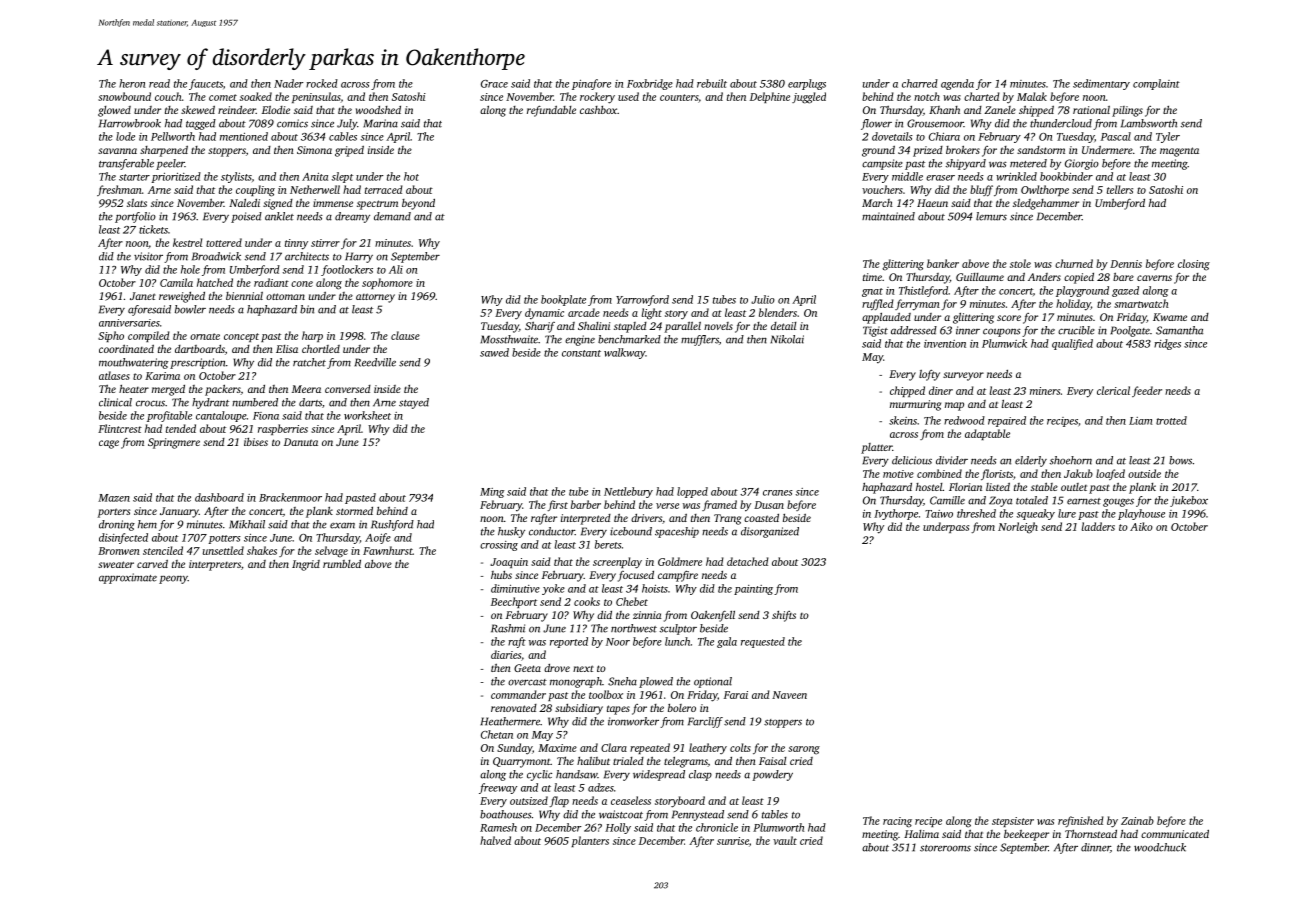 This screenshot has height=924, width=1308. Describe the element at coordinates (945, 848) in the screenshot. I see `storerooms` at that location.
